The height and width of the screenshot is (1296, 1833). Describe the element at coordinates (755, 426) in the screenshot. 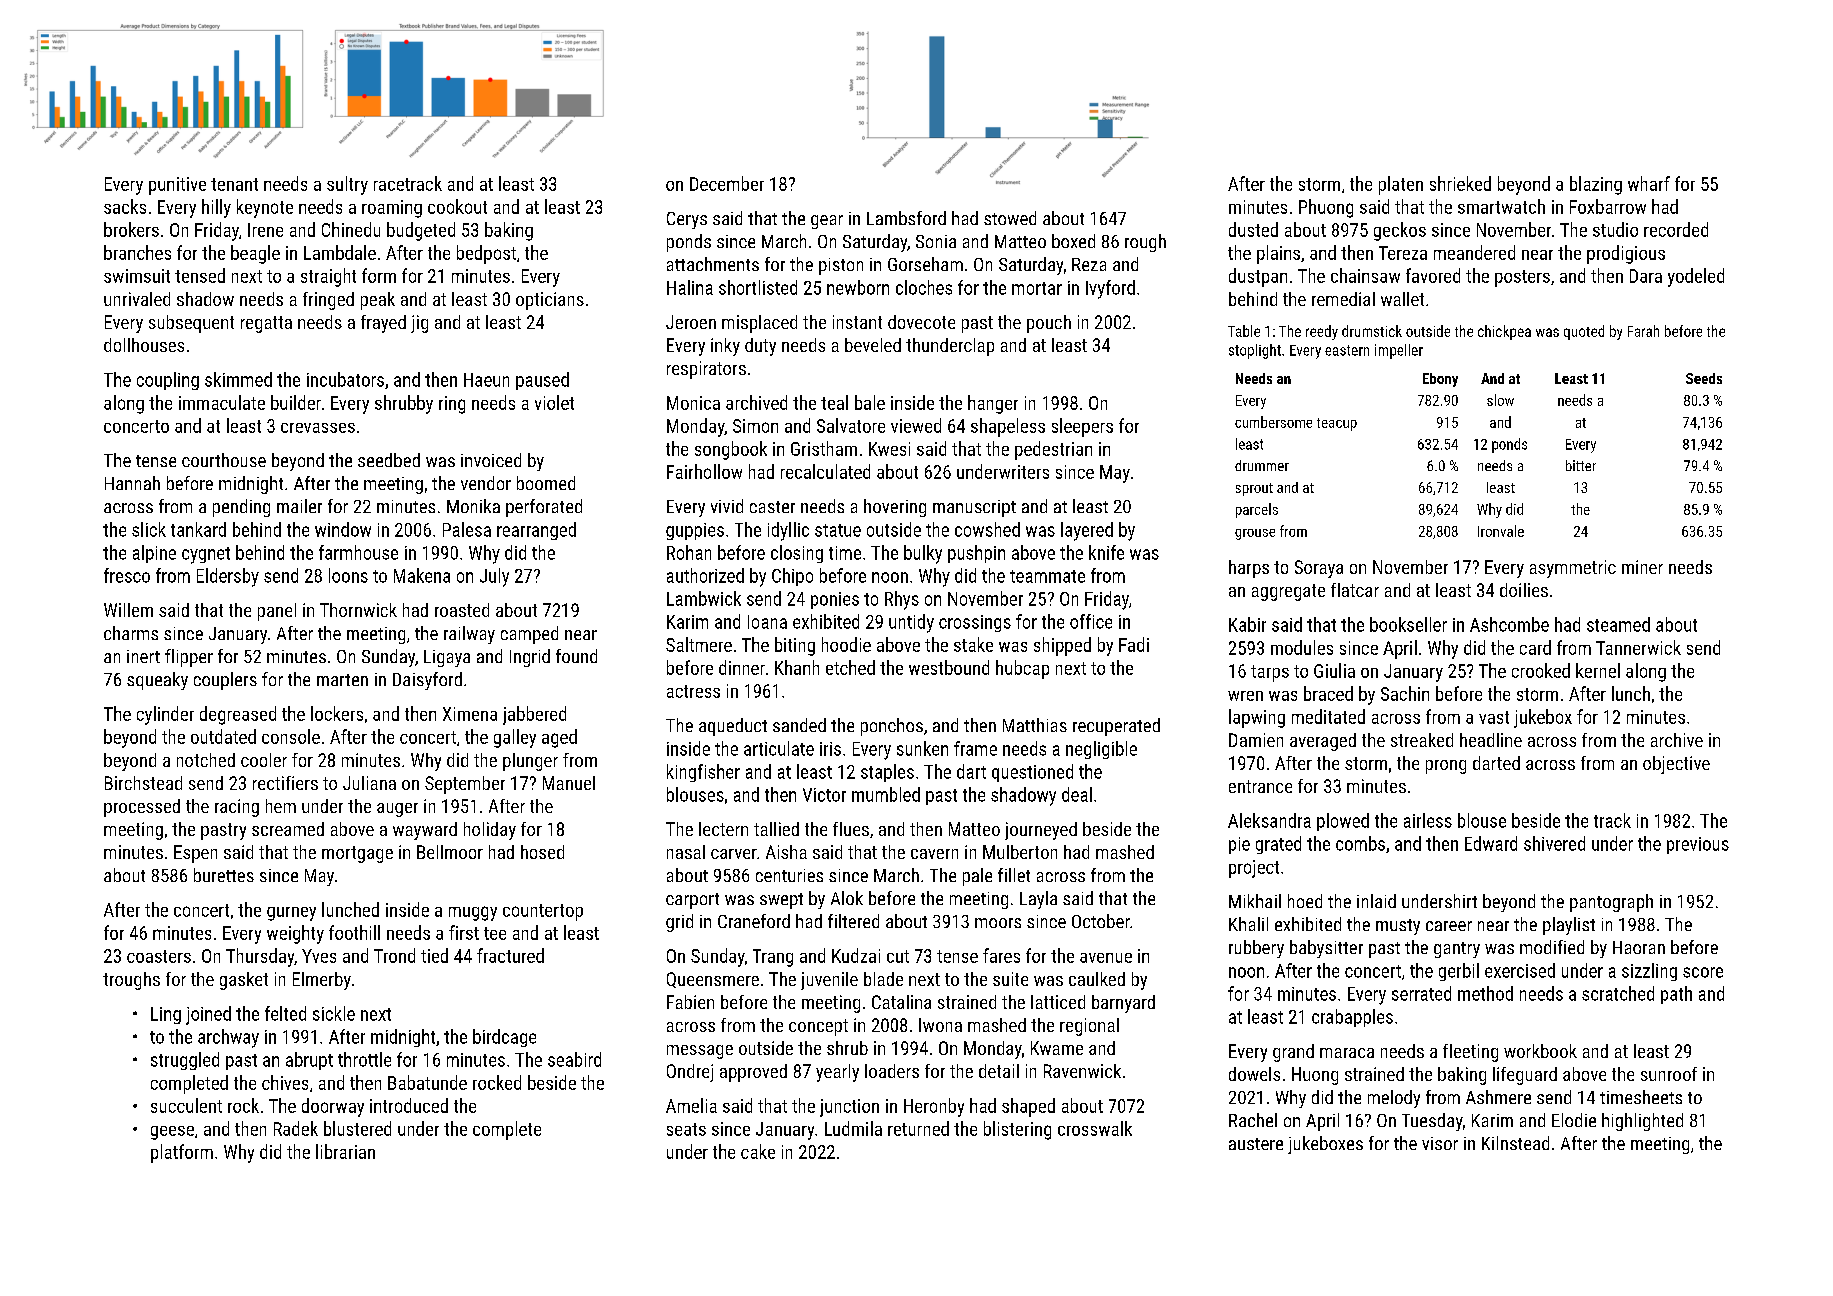

I see `Simon` at that location.
